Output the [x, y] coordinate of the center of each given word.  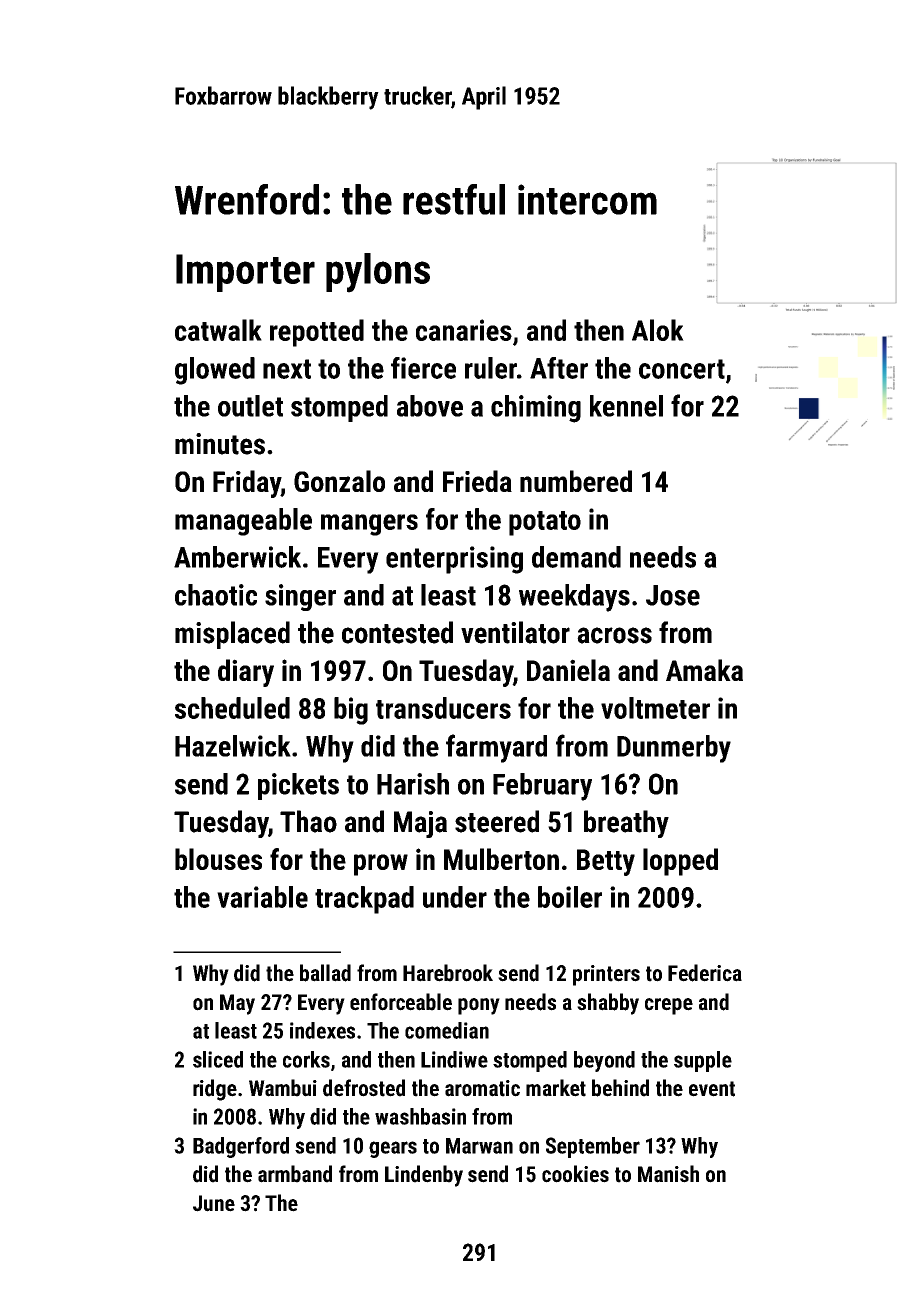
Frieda [477, 481]
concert [682, 369]
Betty [606, 862]
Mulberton [501, 859]
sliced [218, 1059]
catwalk [218, 330]
